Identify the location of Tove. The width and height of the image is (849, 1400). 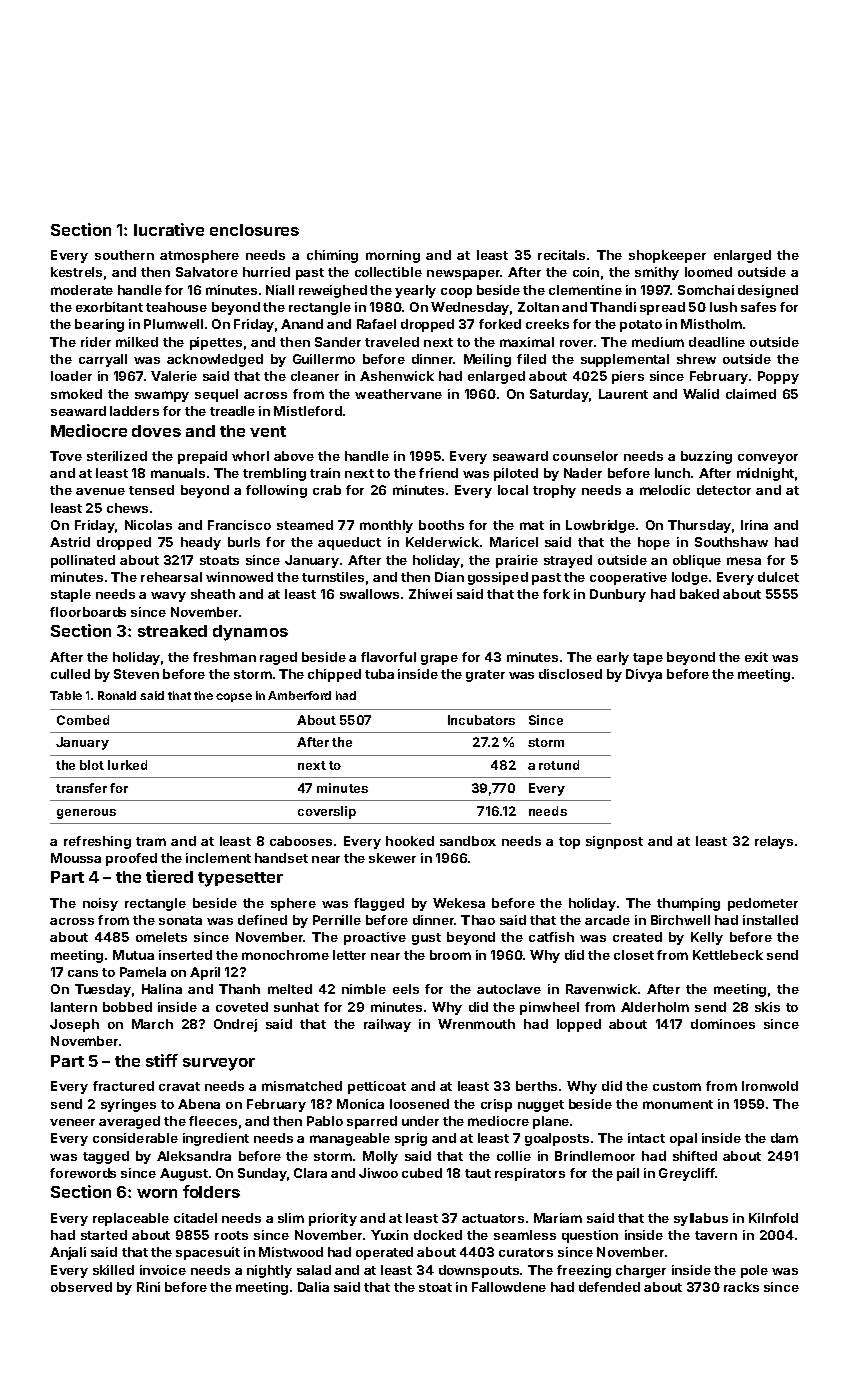
(66, 456).
